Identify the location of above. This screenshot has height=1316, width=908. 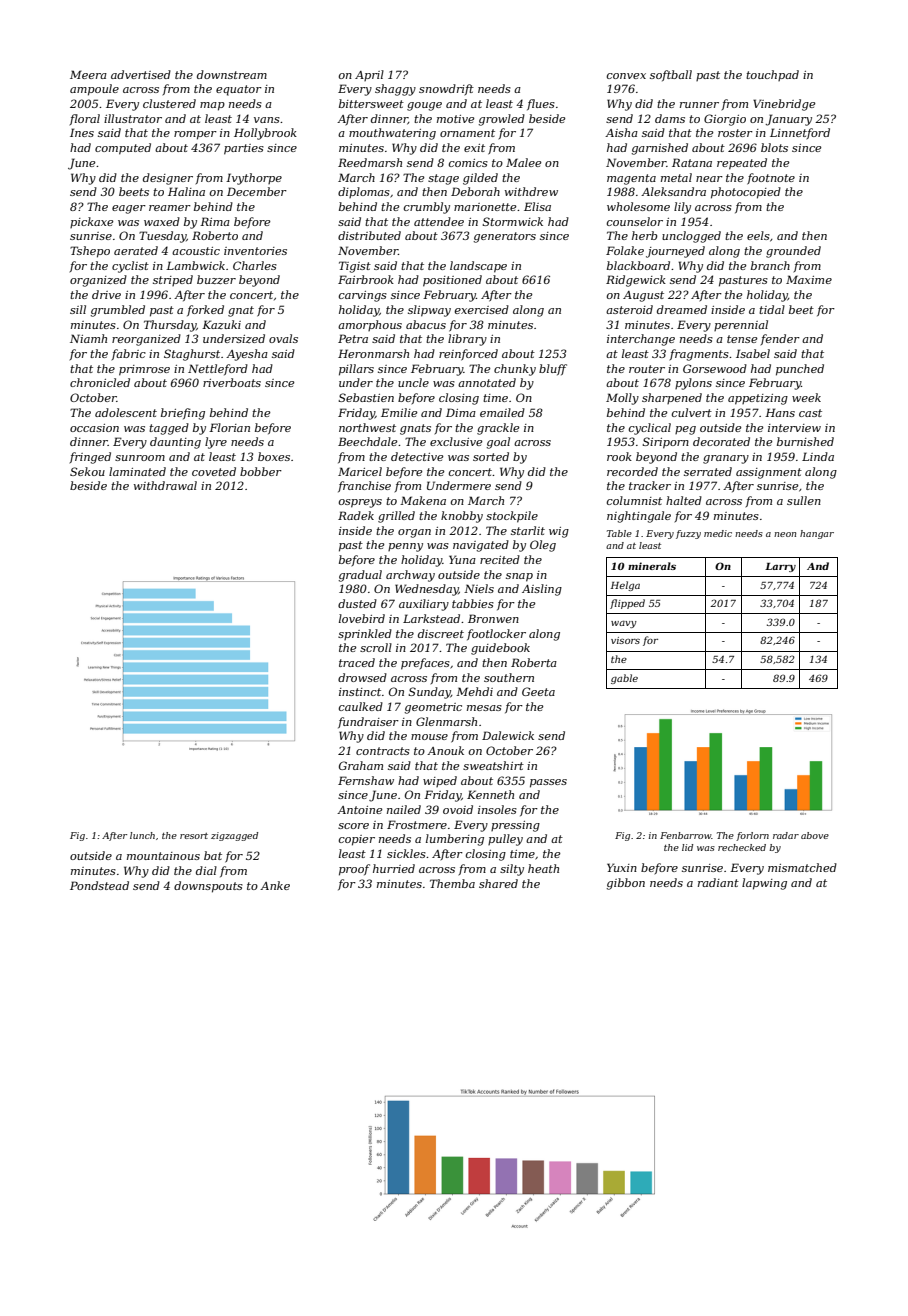
(815, 835).
